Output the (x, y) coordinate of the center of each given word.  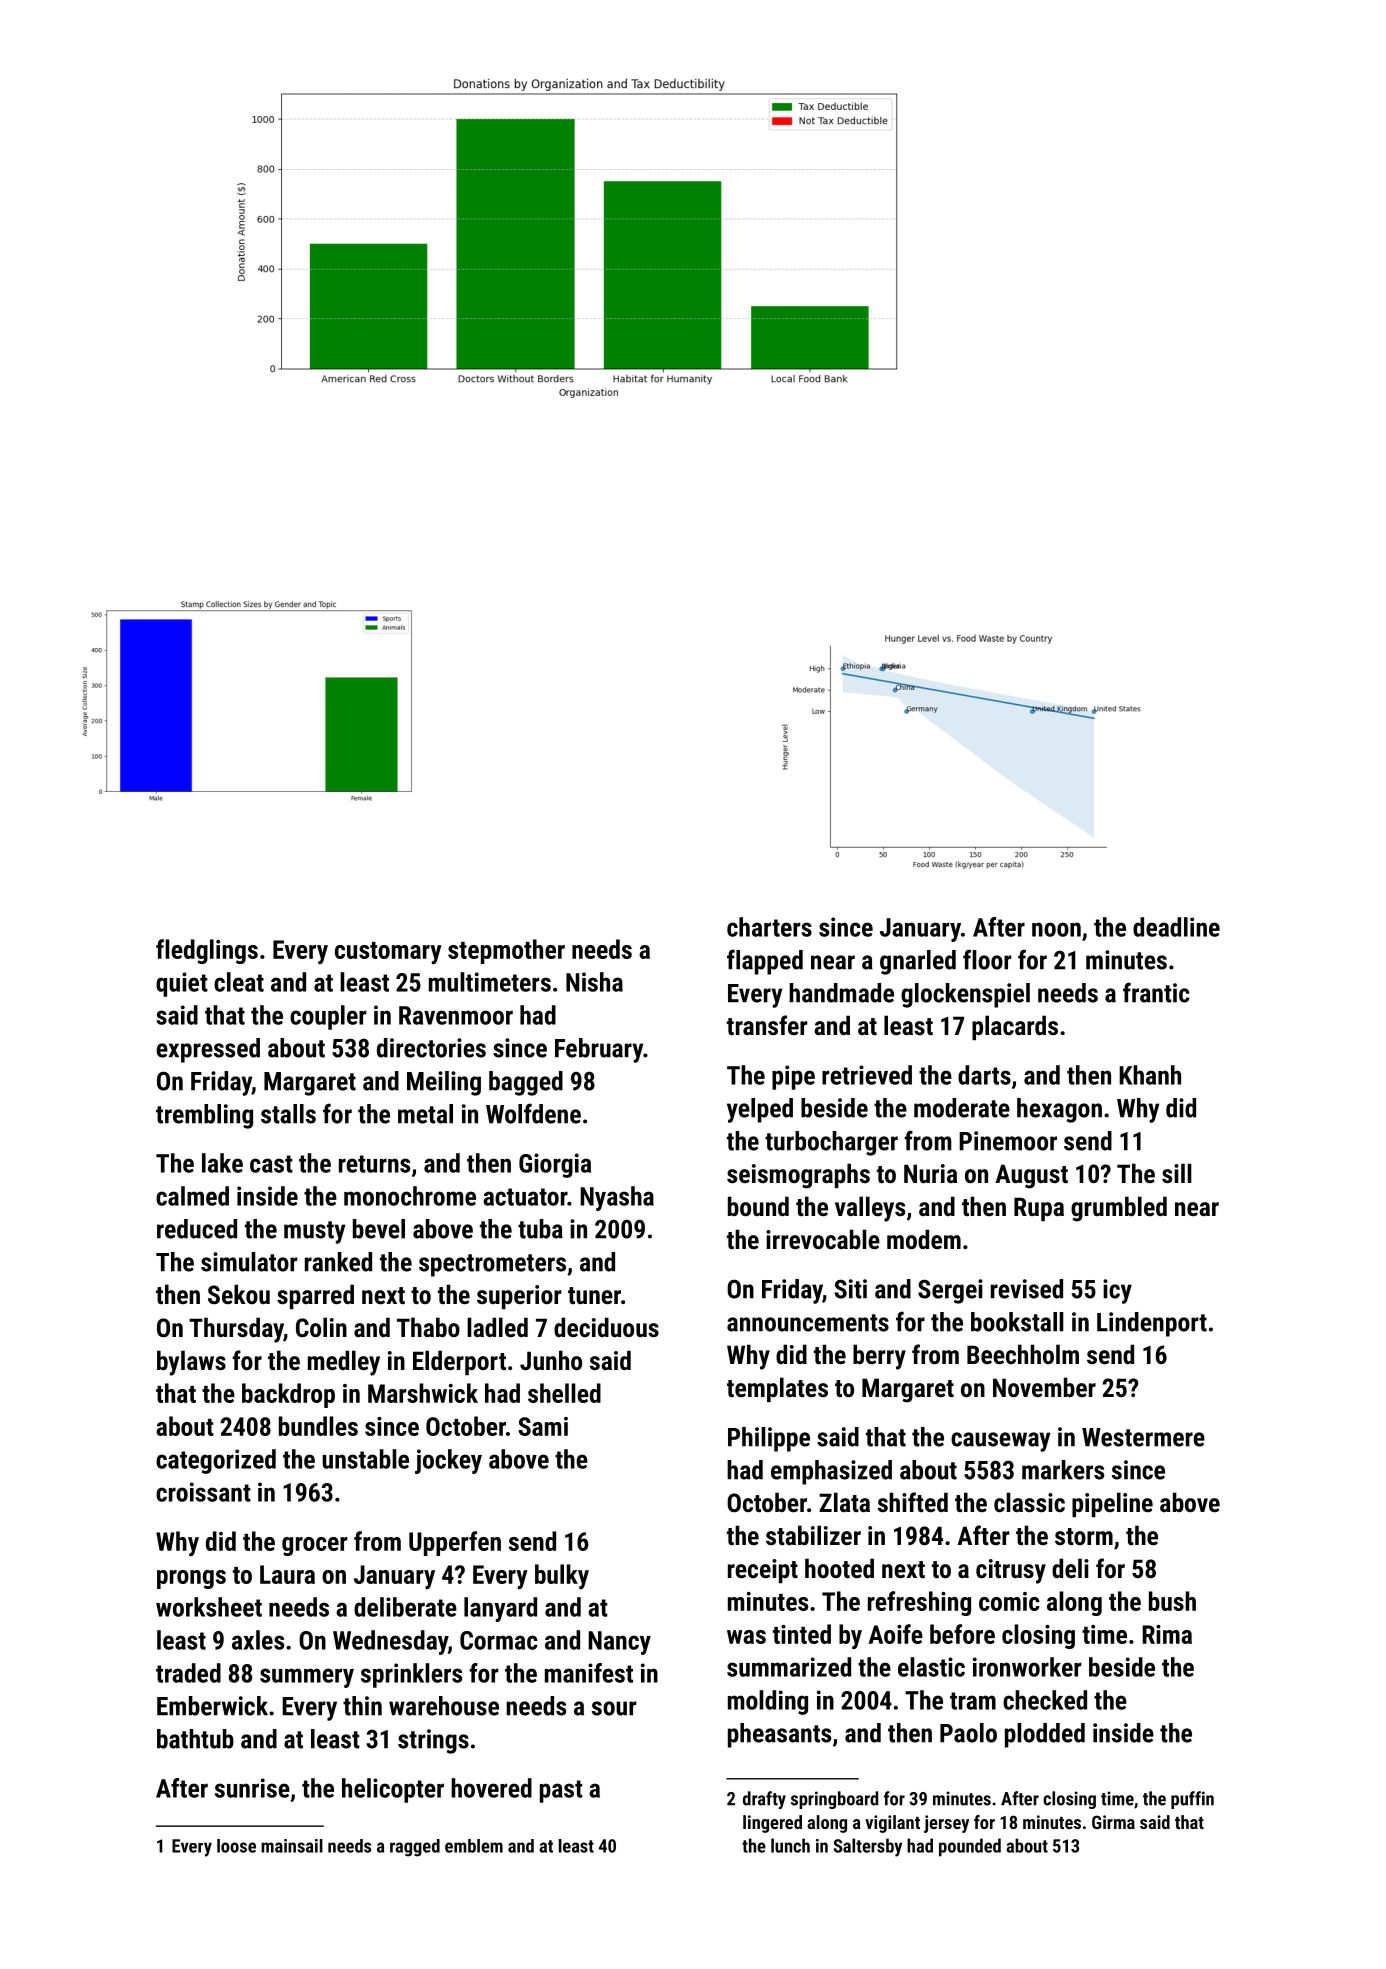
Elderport (459, 1362)
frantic (1156, 992)
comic (1009, 1601)
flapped (765, 962)
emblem (474, 1846)
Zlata (844, 1502)
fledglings (207, 951)
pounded (970, 1847)
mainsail (292, 1846)
